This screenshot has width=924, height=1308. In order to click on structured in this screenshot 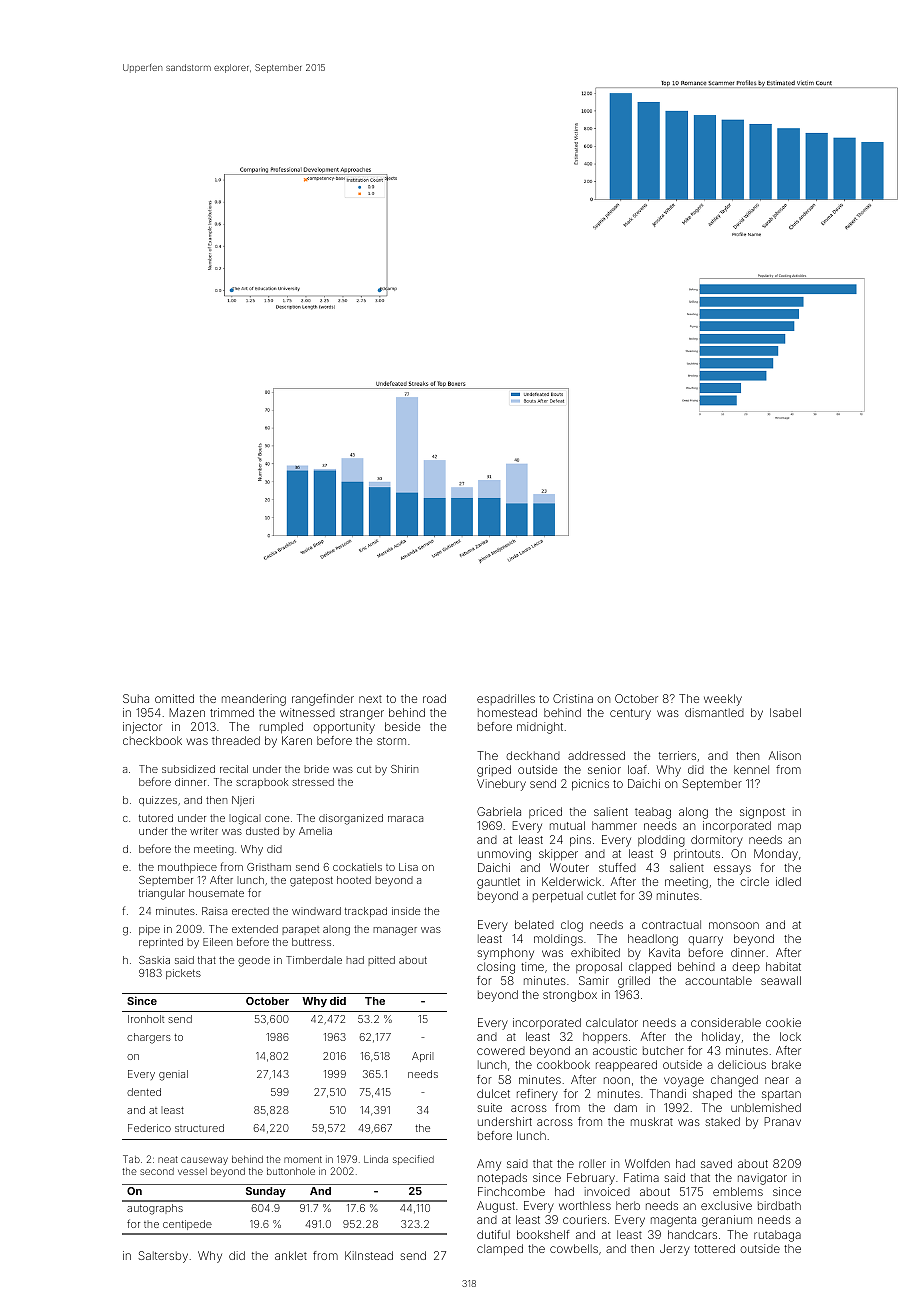, I will do `click(199, 1128)`.
